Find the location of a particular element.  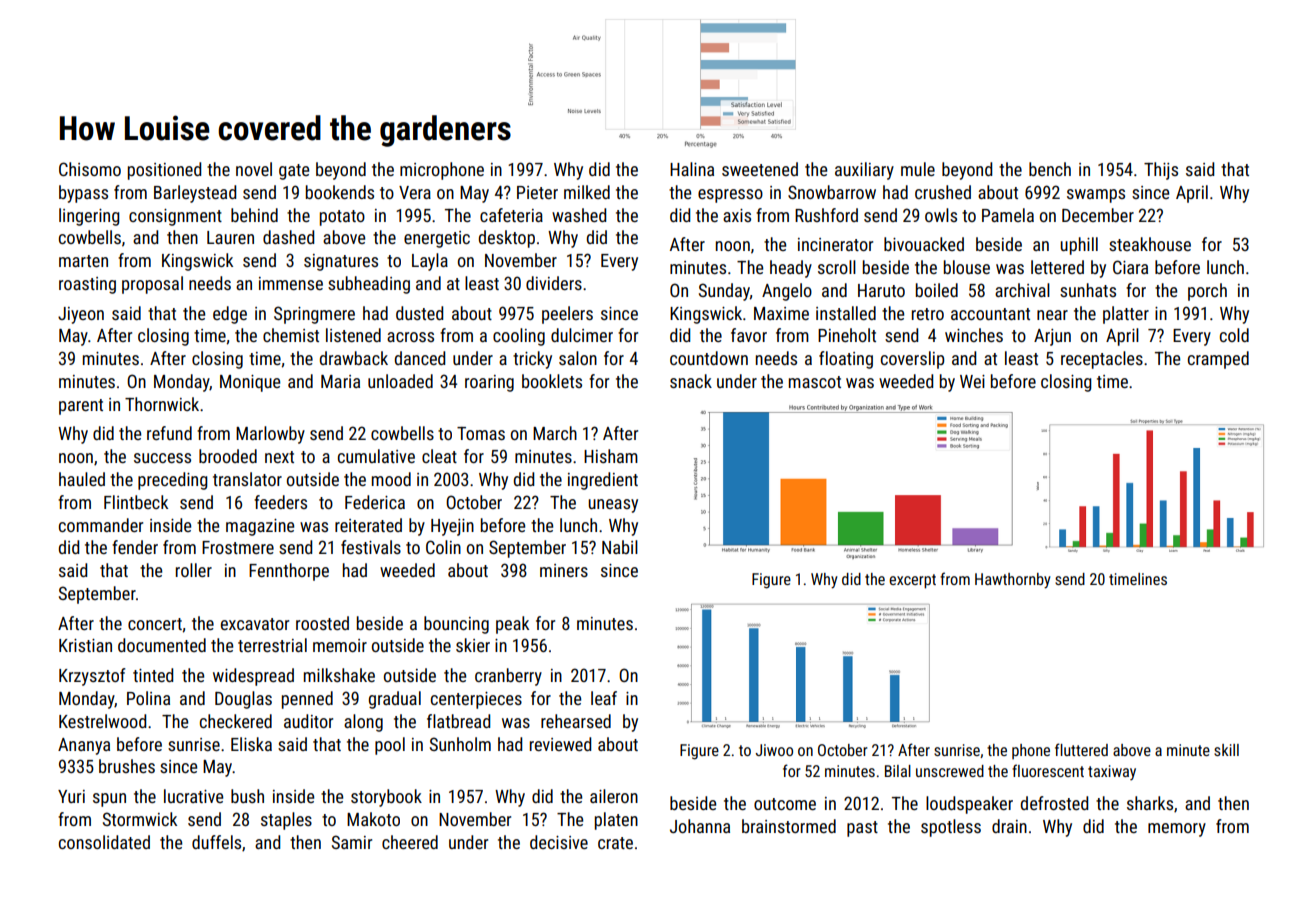

Nabil is located at coordinates (620, 547).
